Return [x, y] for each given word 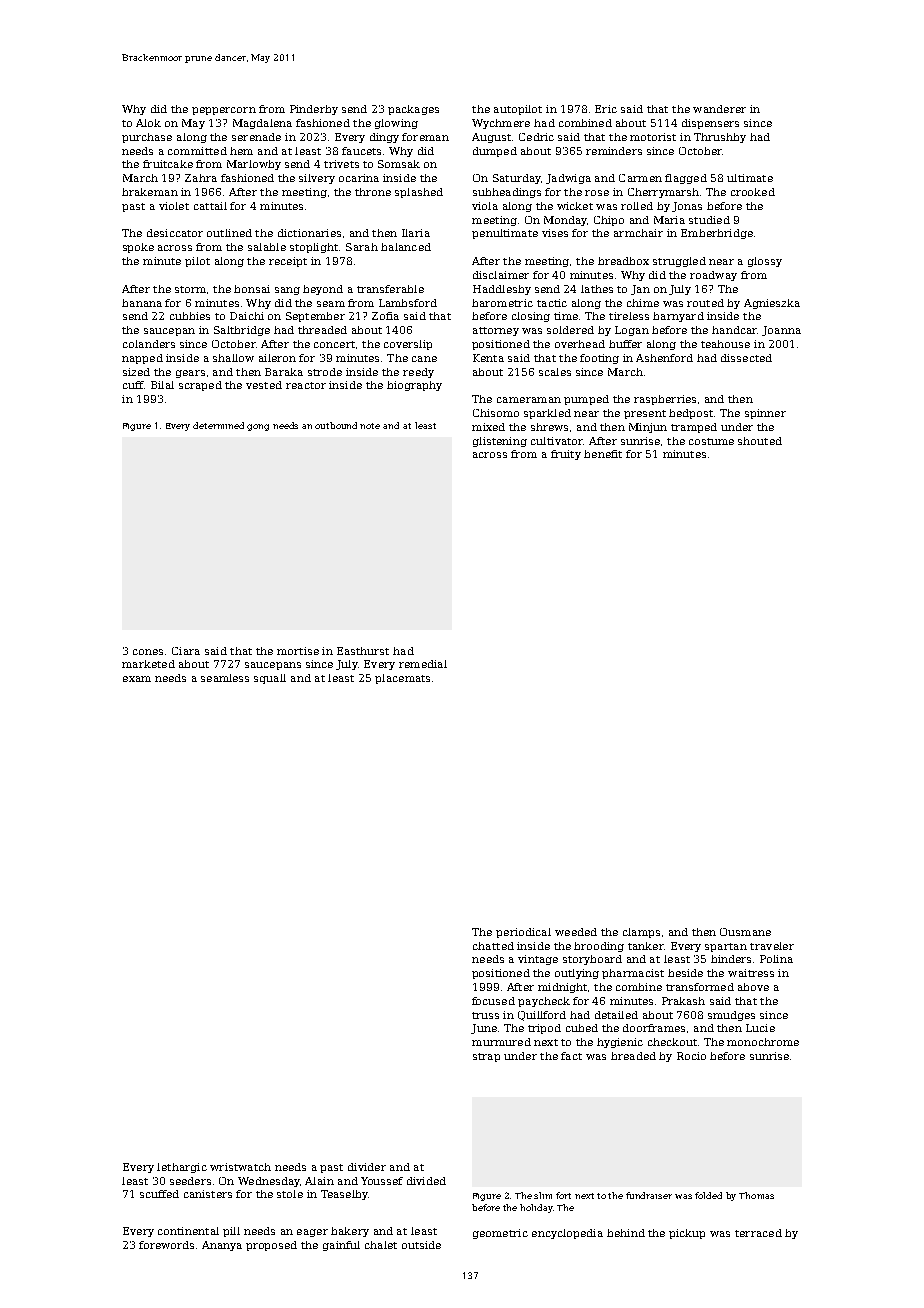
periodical [523, 933]
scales [555, 372]
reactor [306, 385]
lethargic [182, 1168]
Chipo [609, 221]
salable [267, 247]
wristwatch [240, 1167]
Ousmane [745, 932]
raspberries [665, 400]
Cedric [536, 137]
